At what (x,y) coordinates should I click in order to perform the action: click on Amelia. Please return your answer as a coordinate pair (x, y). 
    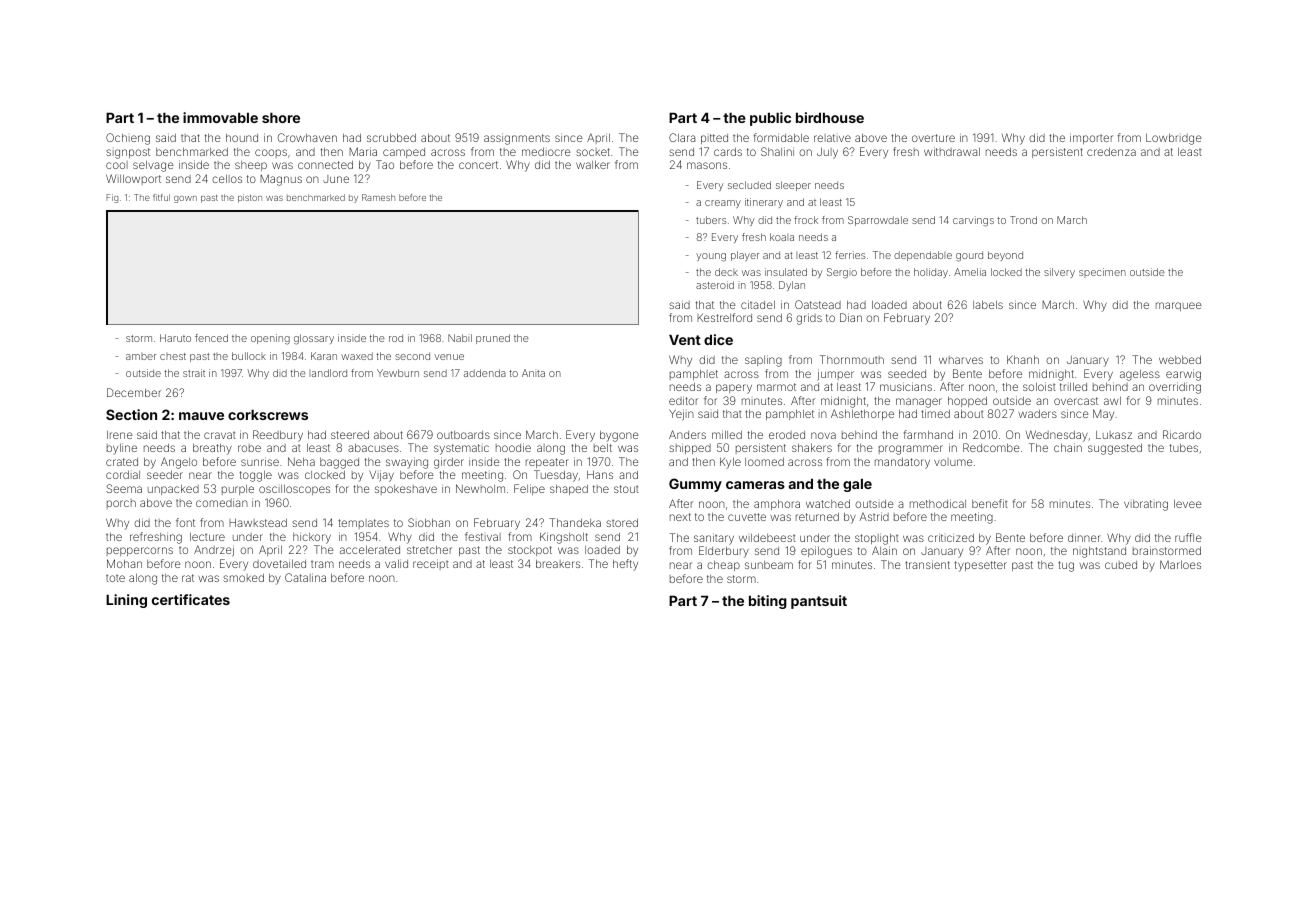
    Looking at the image, I should click on (970, 272).
